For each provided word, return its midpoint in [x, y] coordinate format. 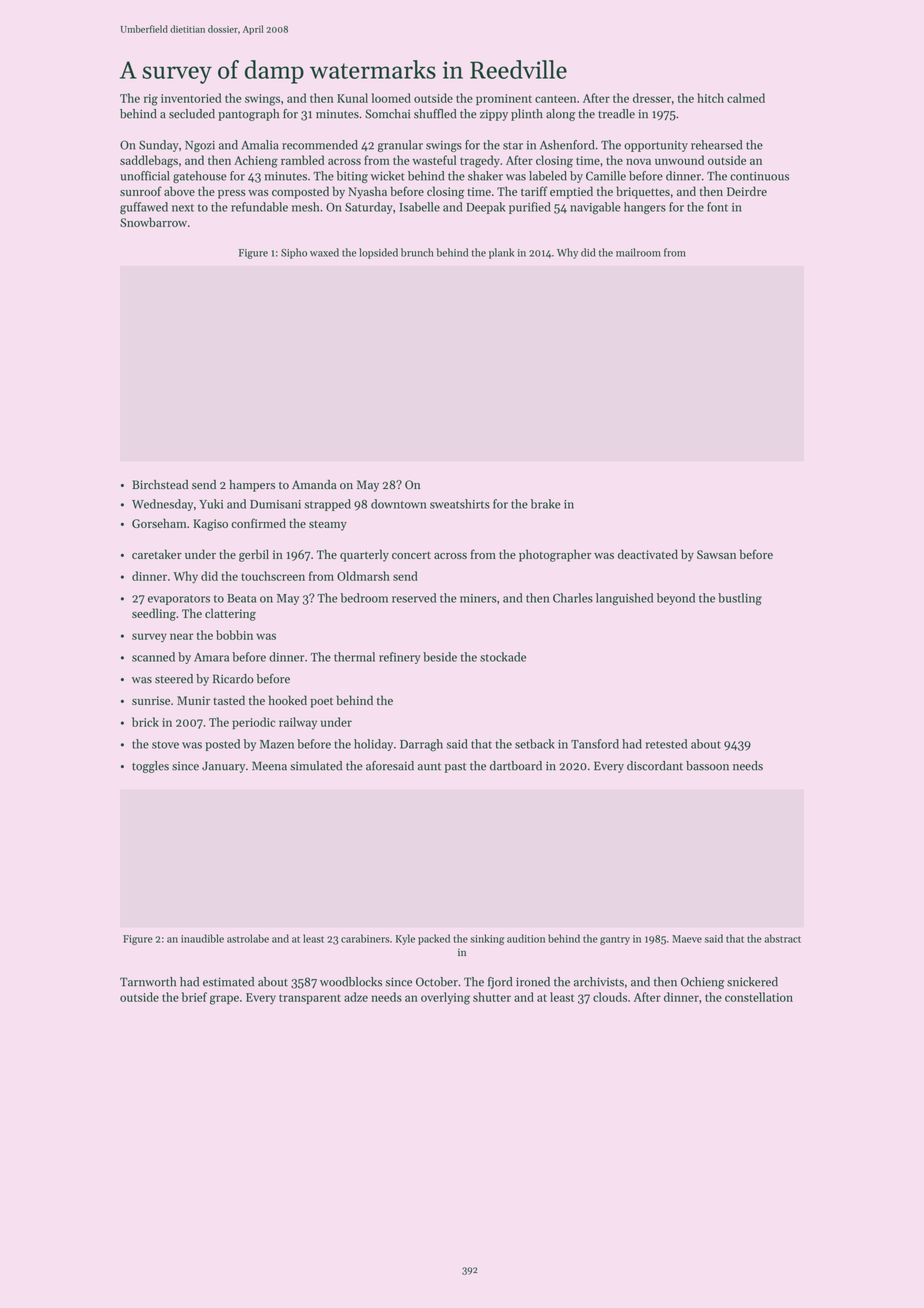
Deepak [485, 208]
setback [535, 744]
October [437, 982]
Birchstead [160, 484]
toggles [150, 767]
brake [546, 504]
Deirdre [747, 191]
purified [530, 208]
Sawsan [716, 554]
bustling [740, 599]
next [183, 208]
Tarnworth [148, 982]
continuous [759, 176]
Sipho [294, 253]
